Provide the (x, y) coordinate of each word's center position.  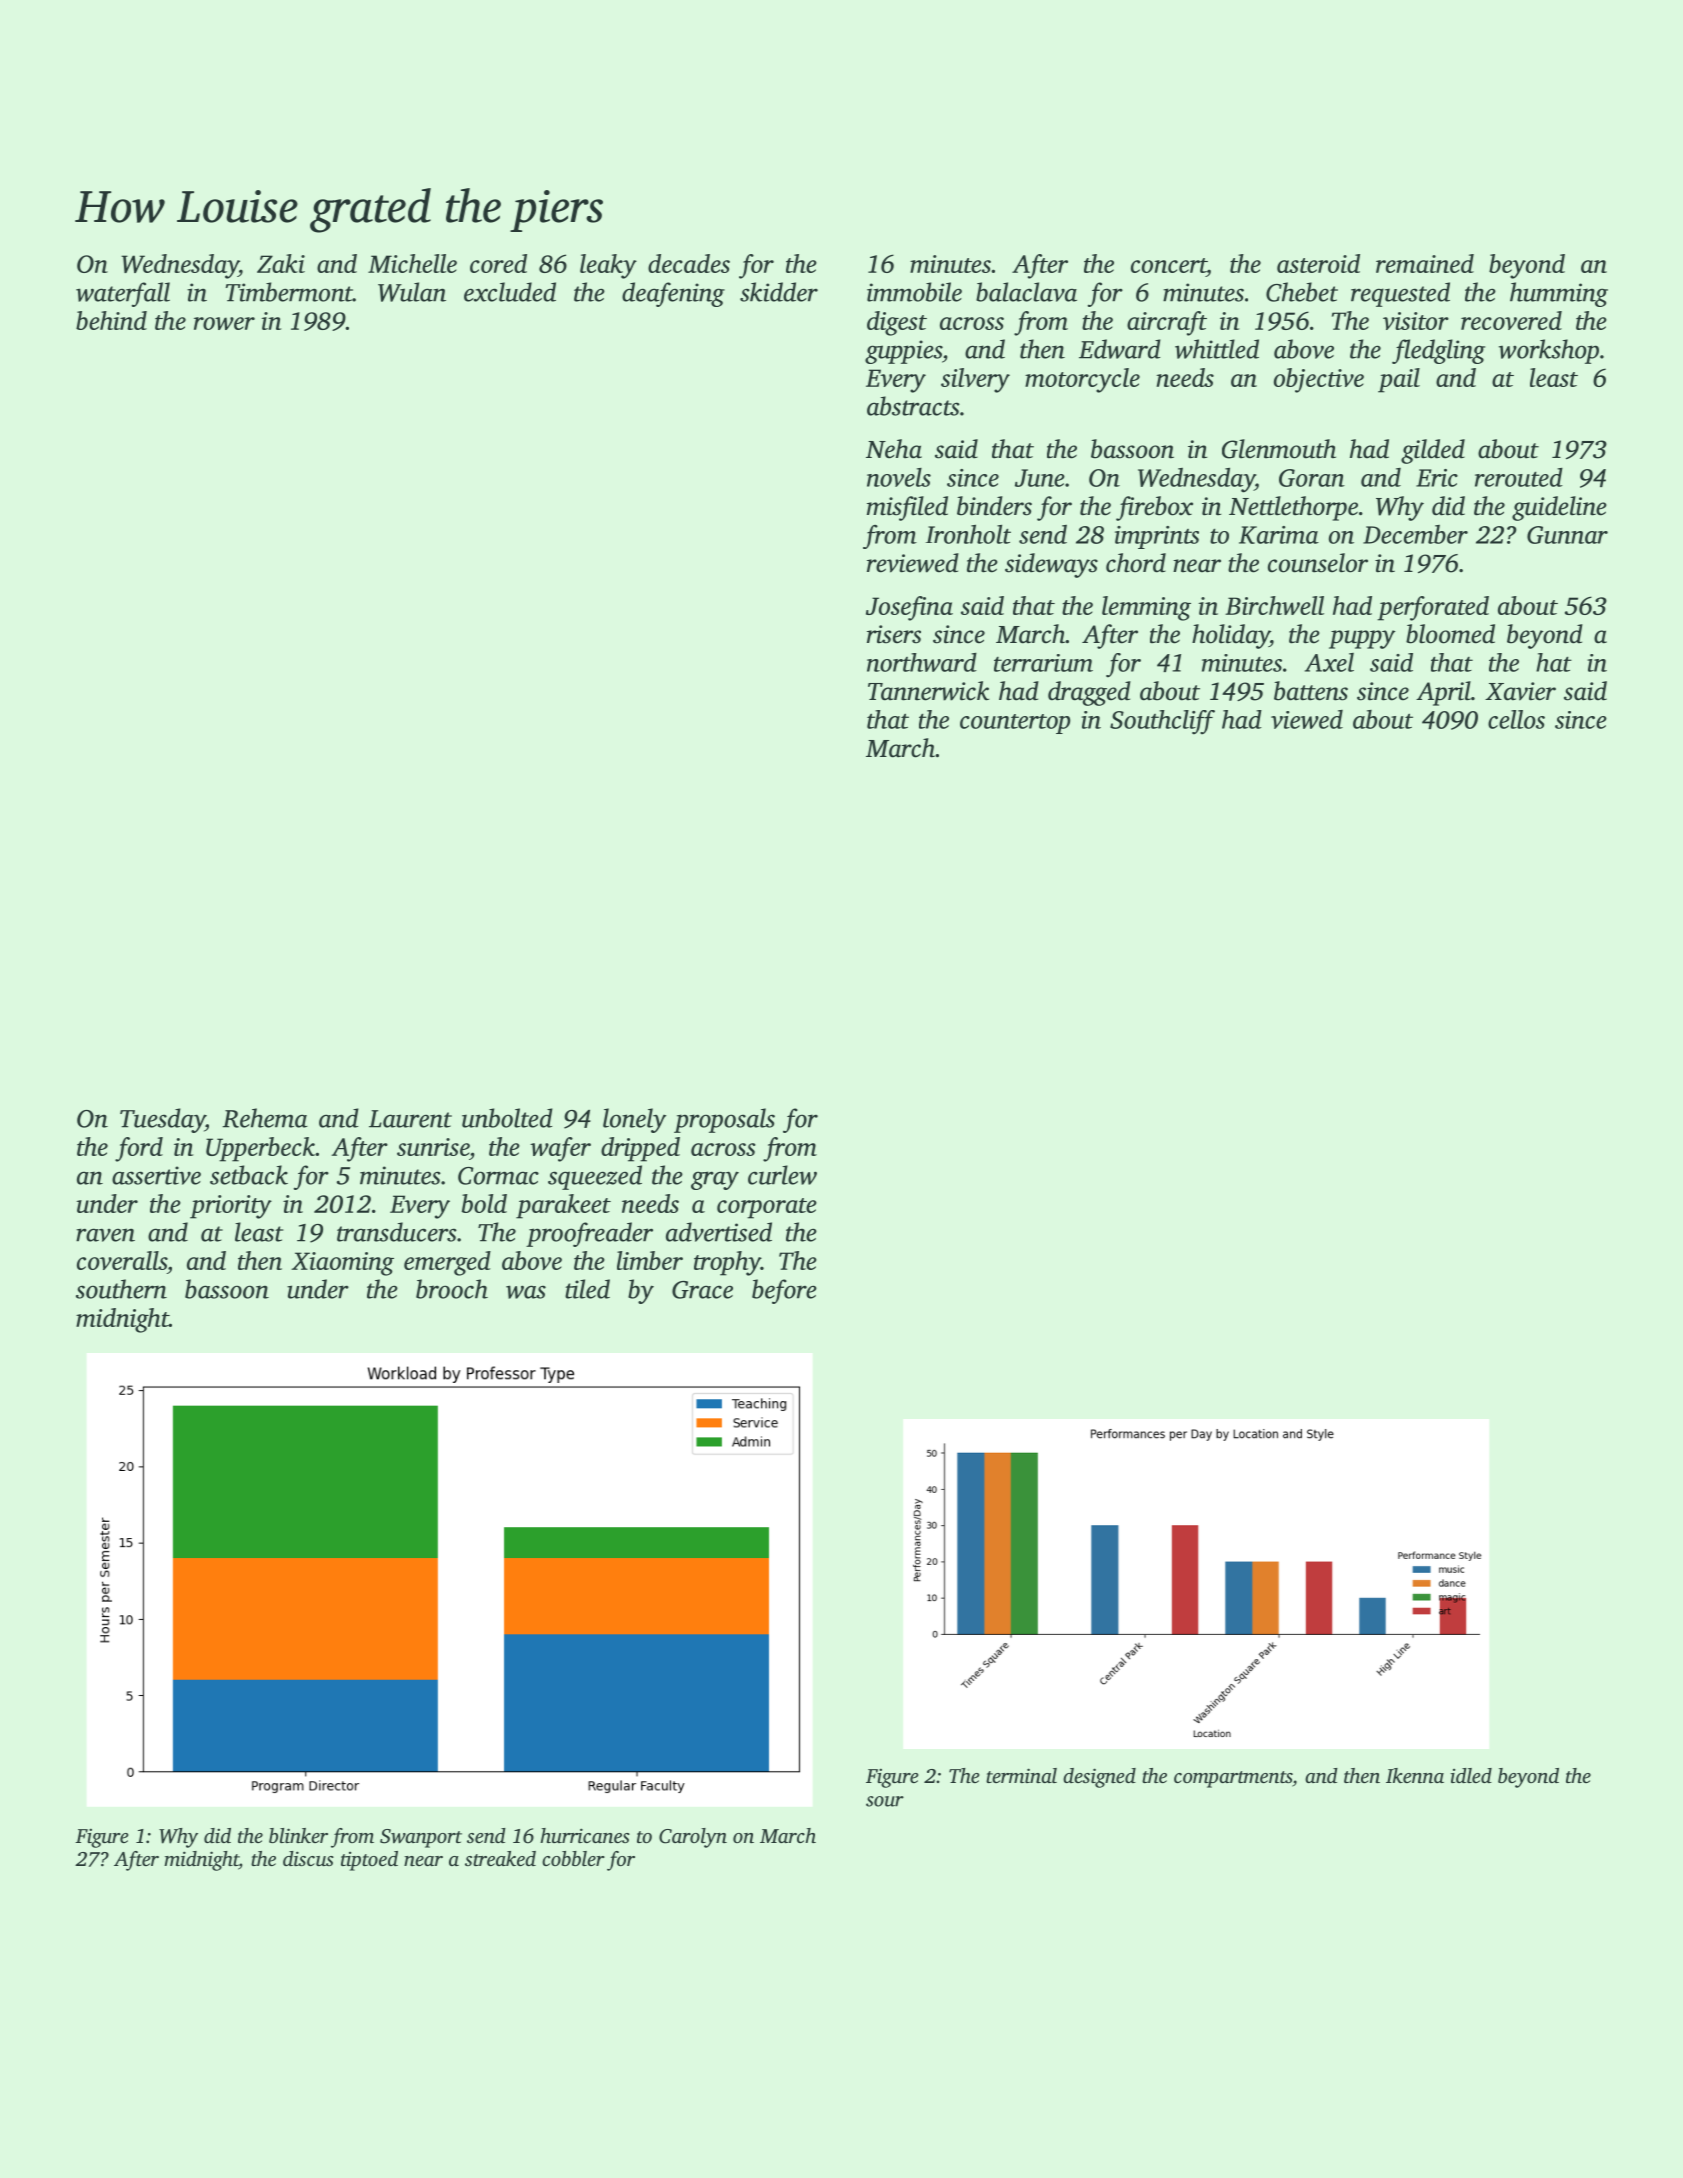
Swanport (421, 1838)
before (784, 1291)
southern (121, 1289)
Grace (702, 1290)
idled (1471, 1775)
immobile (914, 292)
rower (224, 323)
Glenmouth (1279, 449)
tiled (587, 1289)
